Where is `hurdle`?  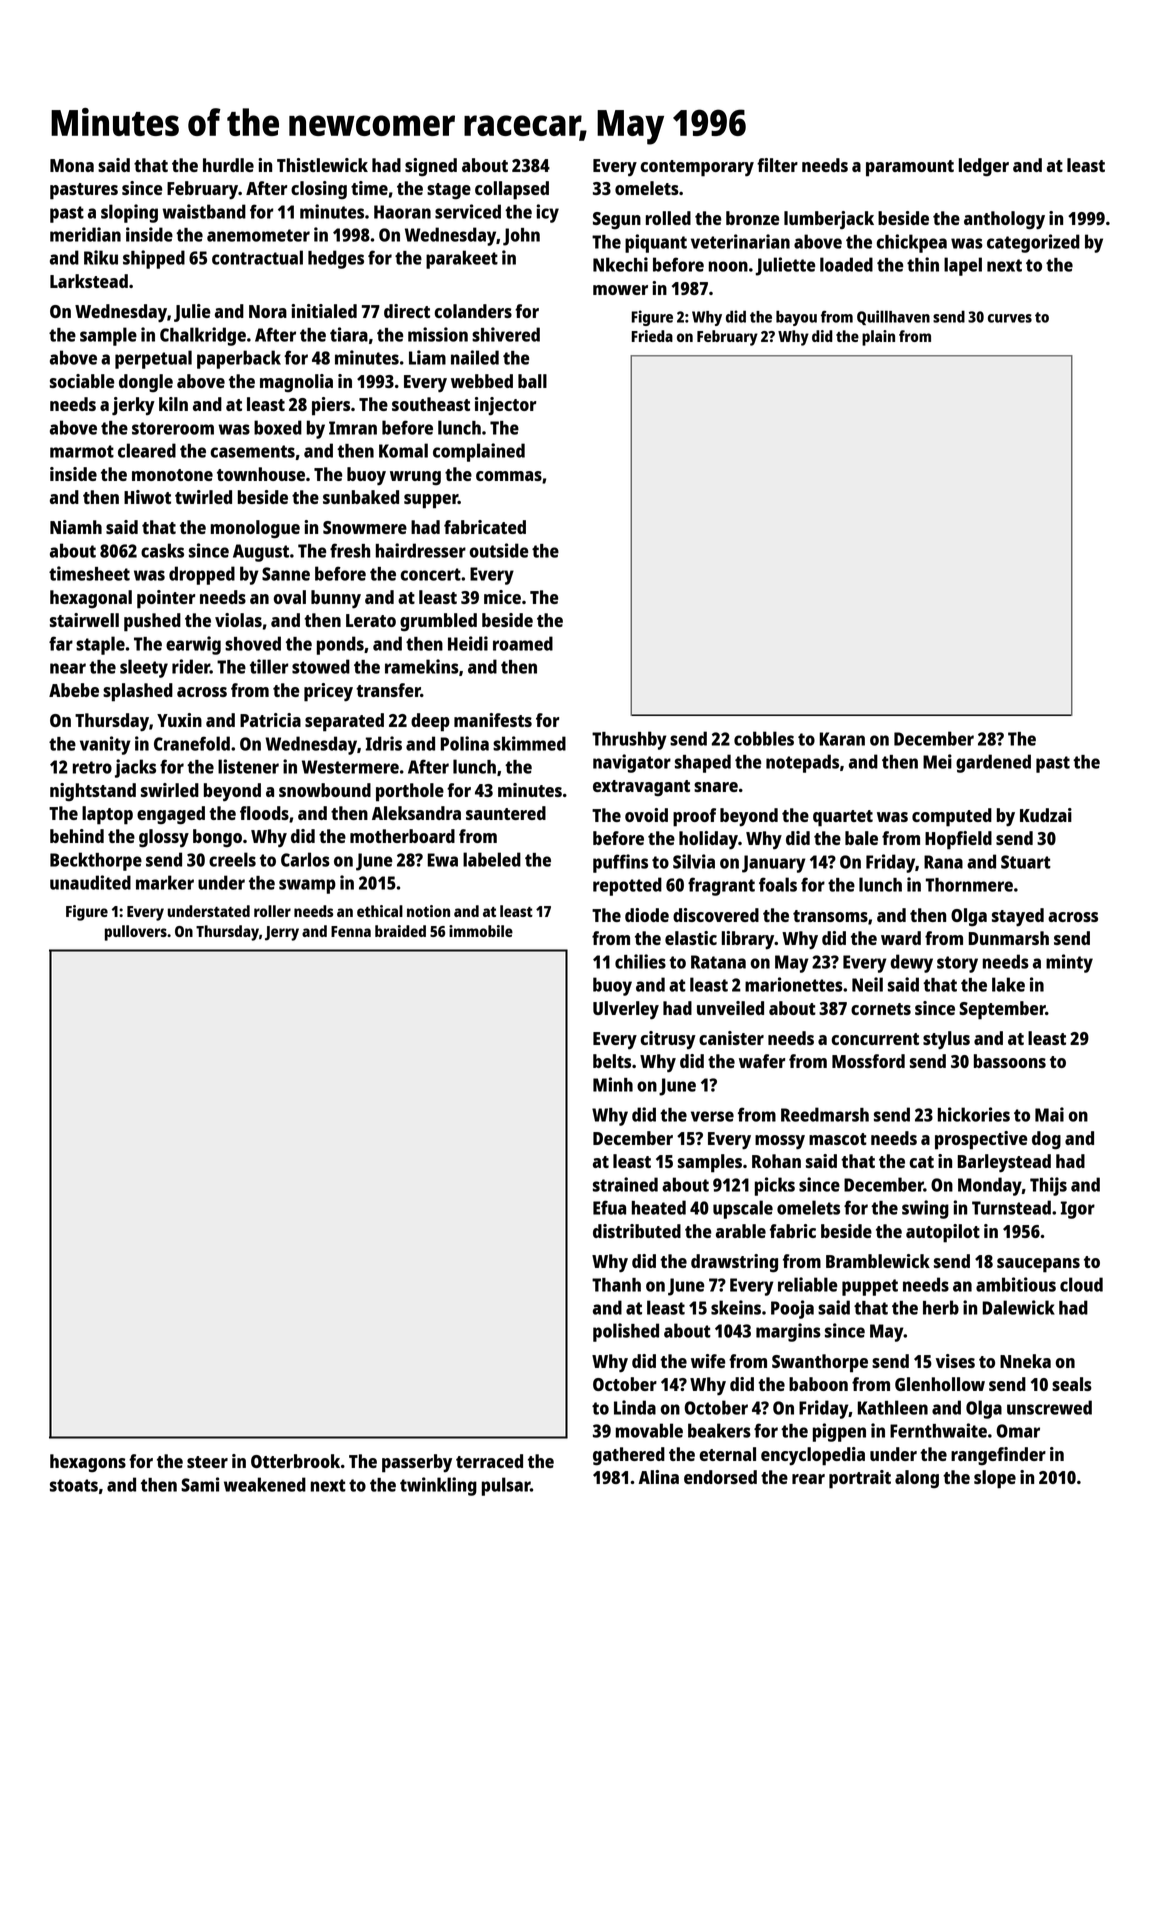
hurdle is located at coordinates (228, 165).
